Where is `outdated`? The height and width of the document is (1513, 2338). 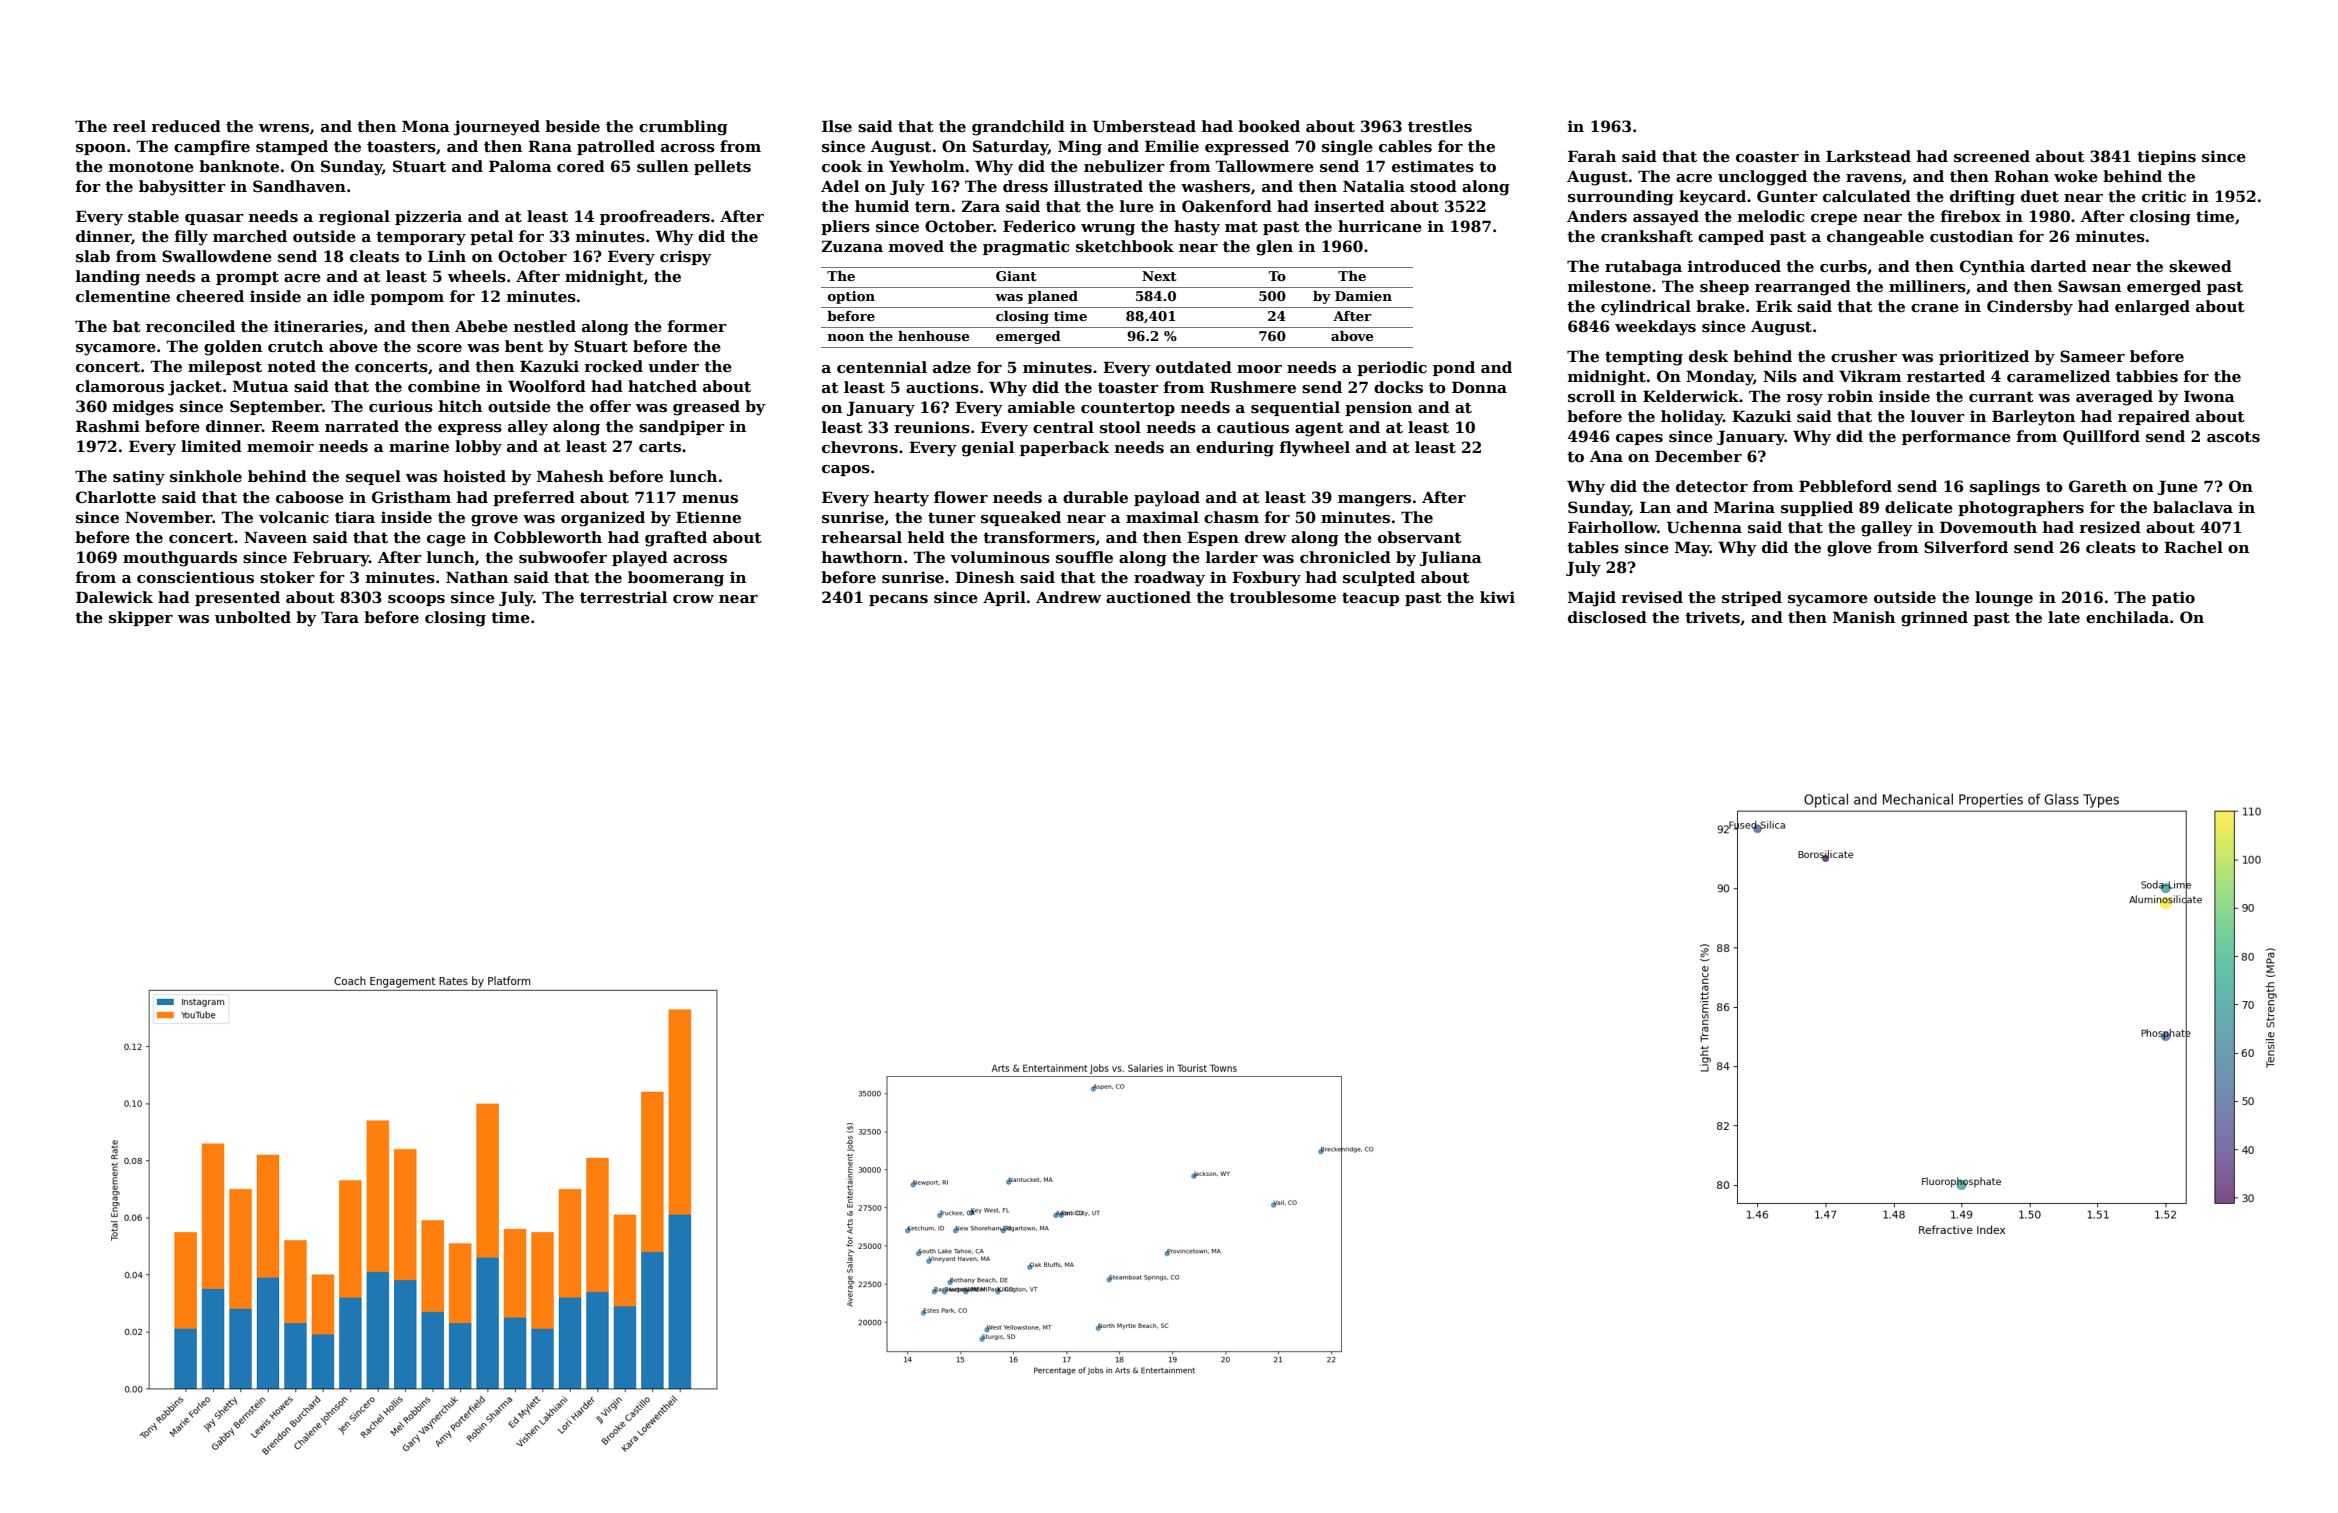
outdated is located at coordinates (1194, 367).
